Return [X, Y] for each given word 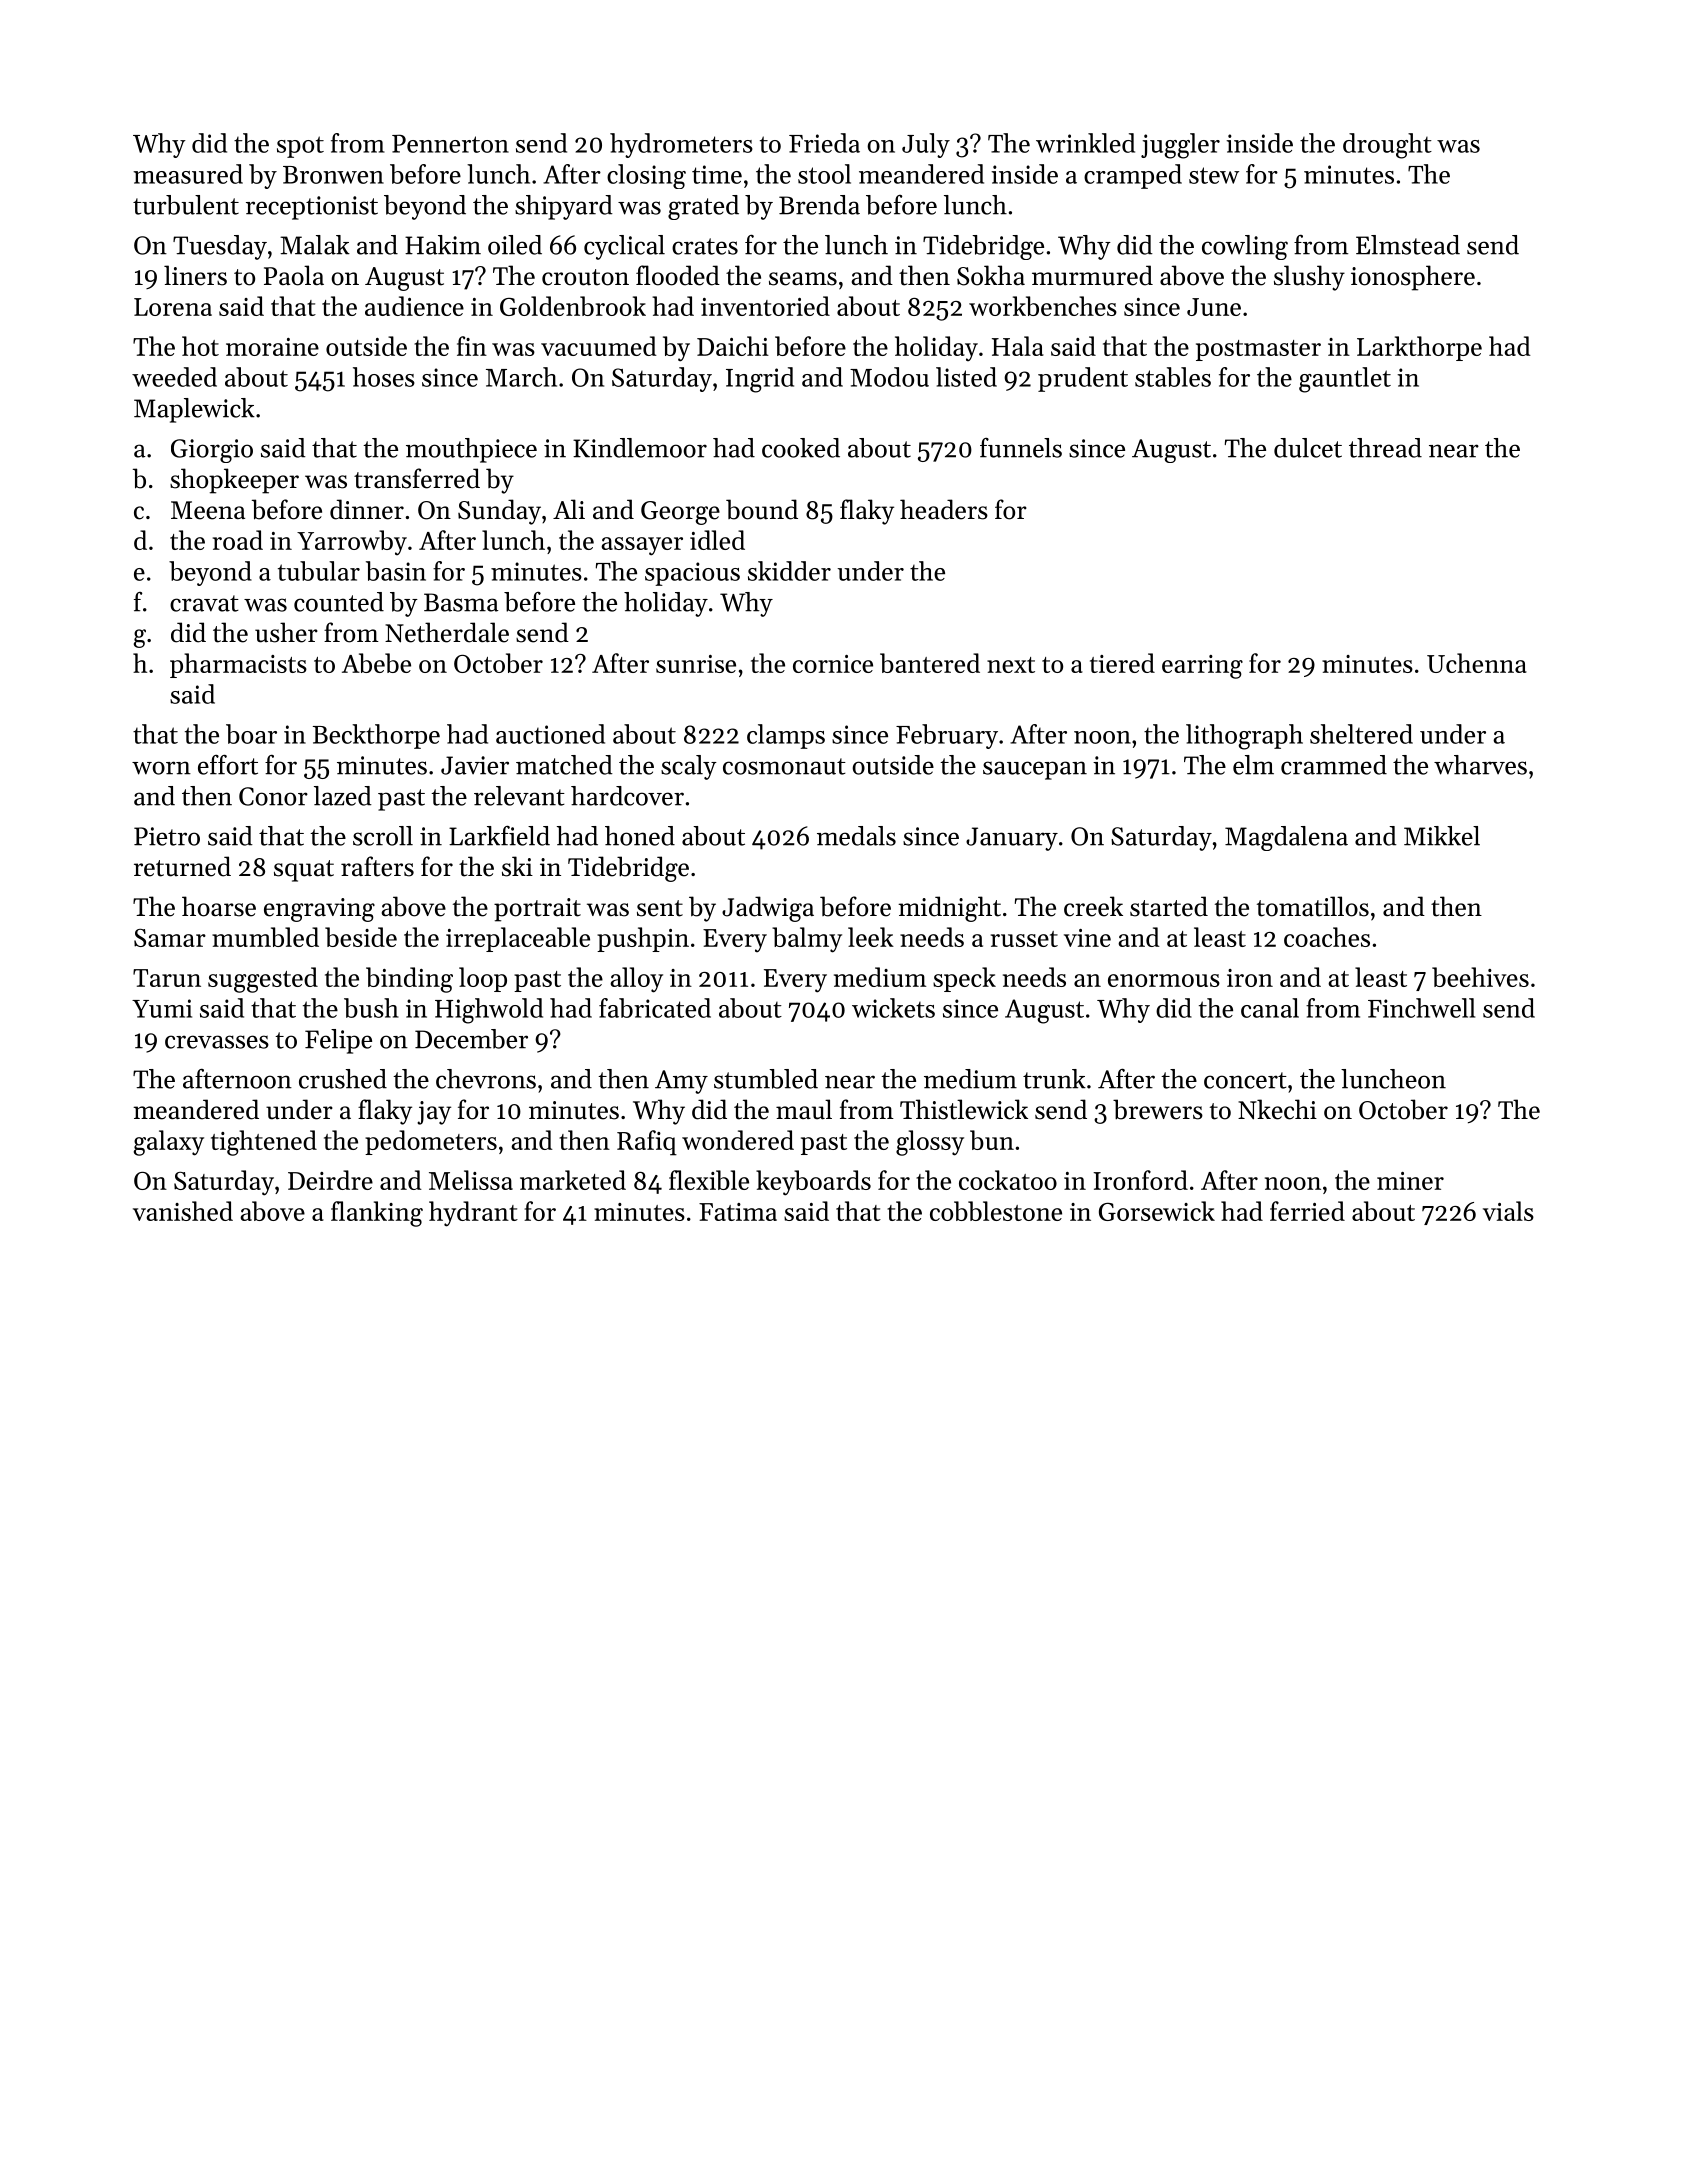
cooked [801, 448]
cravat [204, 603]
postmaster [1258, 350]
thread [1385, 448]
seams [803, 279]
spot [300, 147]
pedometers [431, 1142]
